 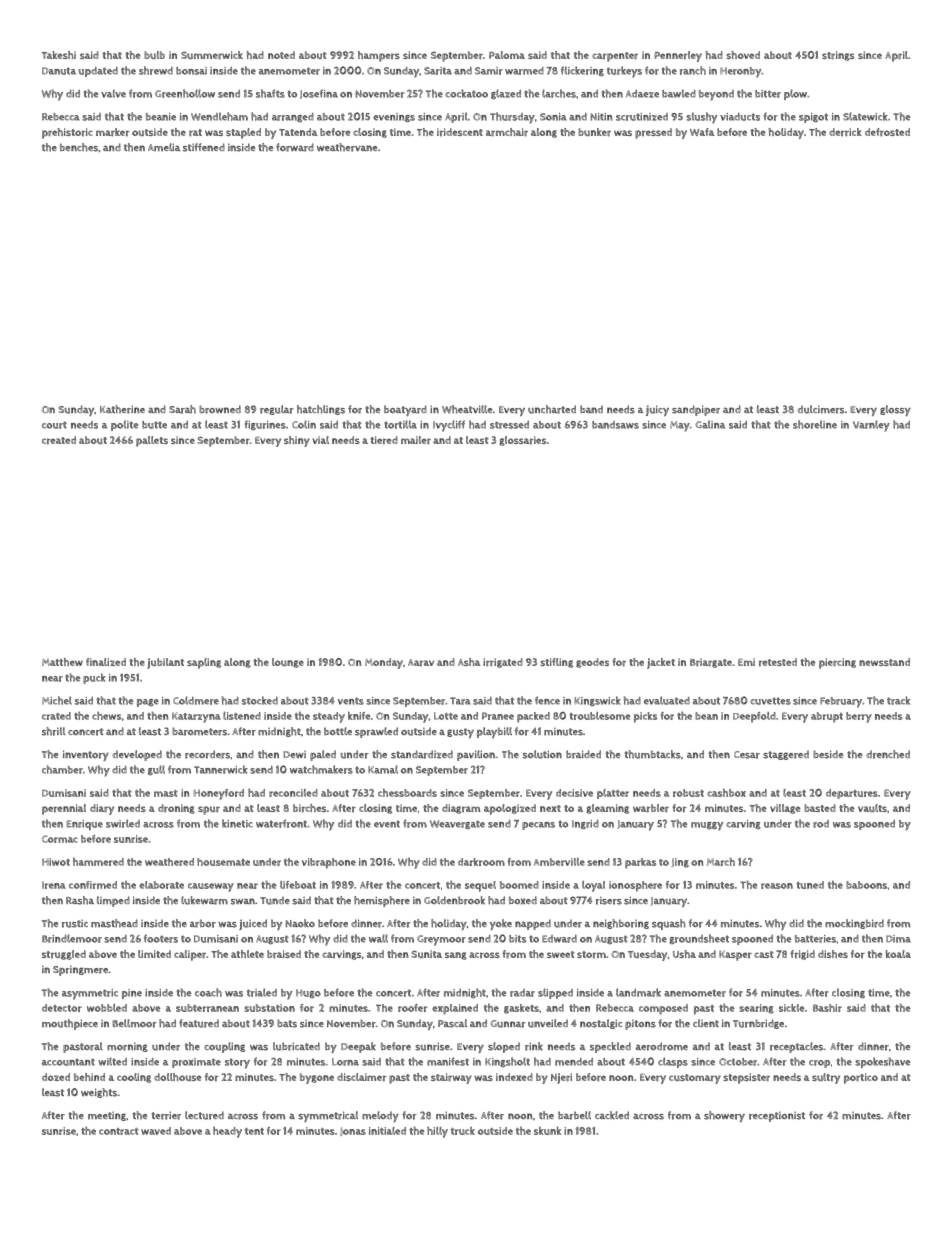 I want to click on Katherine, so click(x=122, y=409).
